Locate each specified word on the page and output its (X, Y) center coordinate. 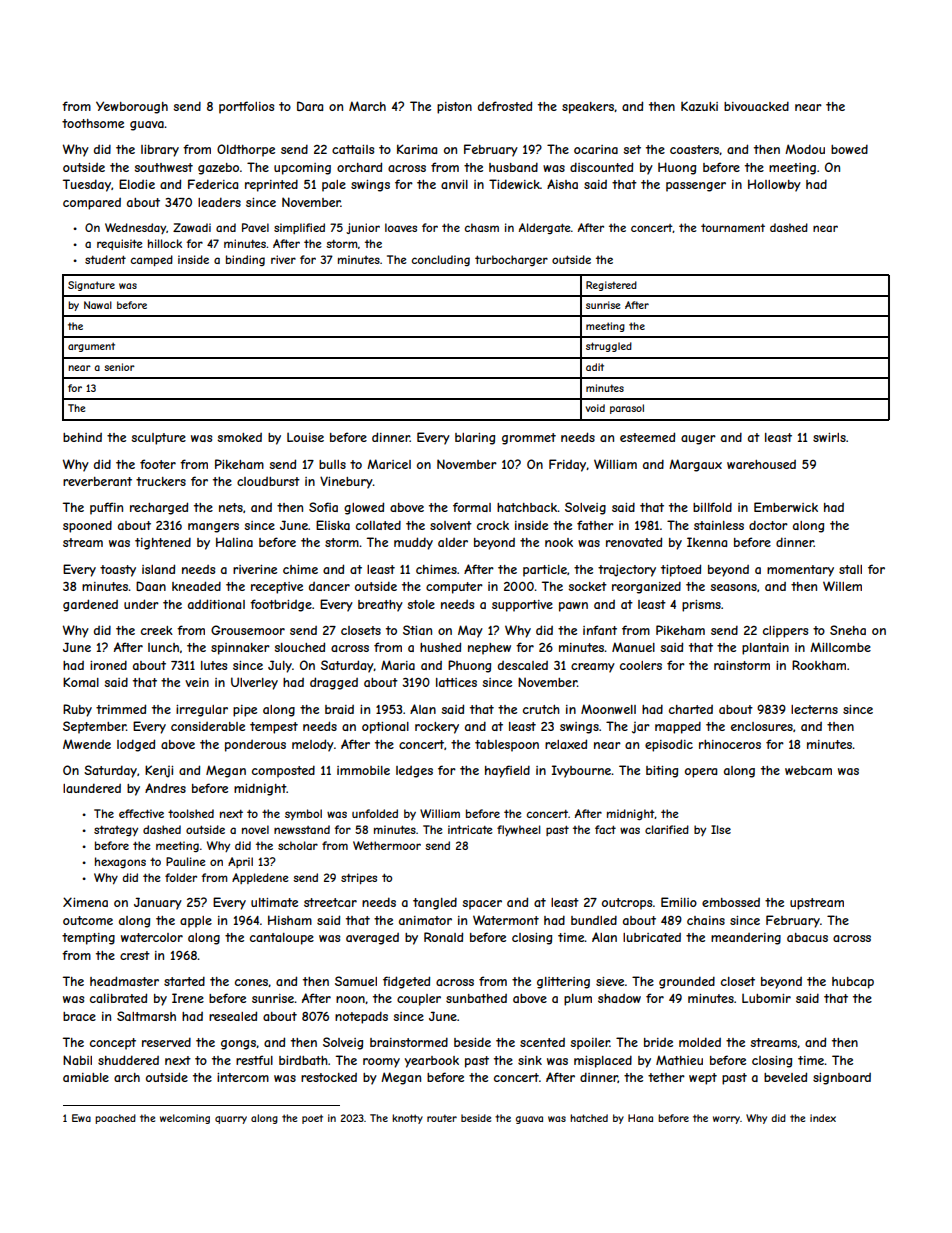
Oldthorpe (246, 150)
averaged (372, 939)
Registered (611, 286)
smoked (239, 437)
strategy (116, 831)
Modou (805, 149)
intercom (243, 1077)
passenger (696, 187)
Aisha (562, 184)
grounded (687, 982)
